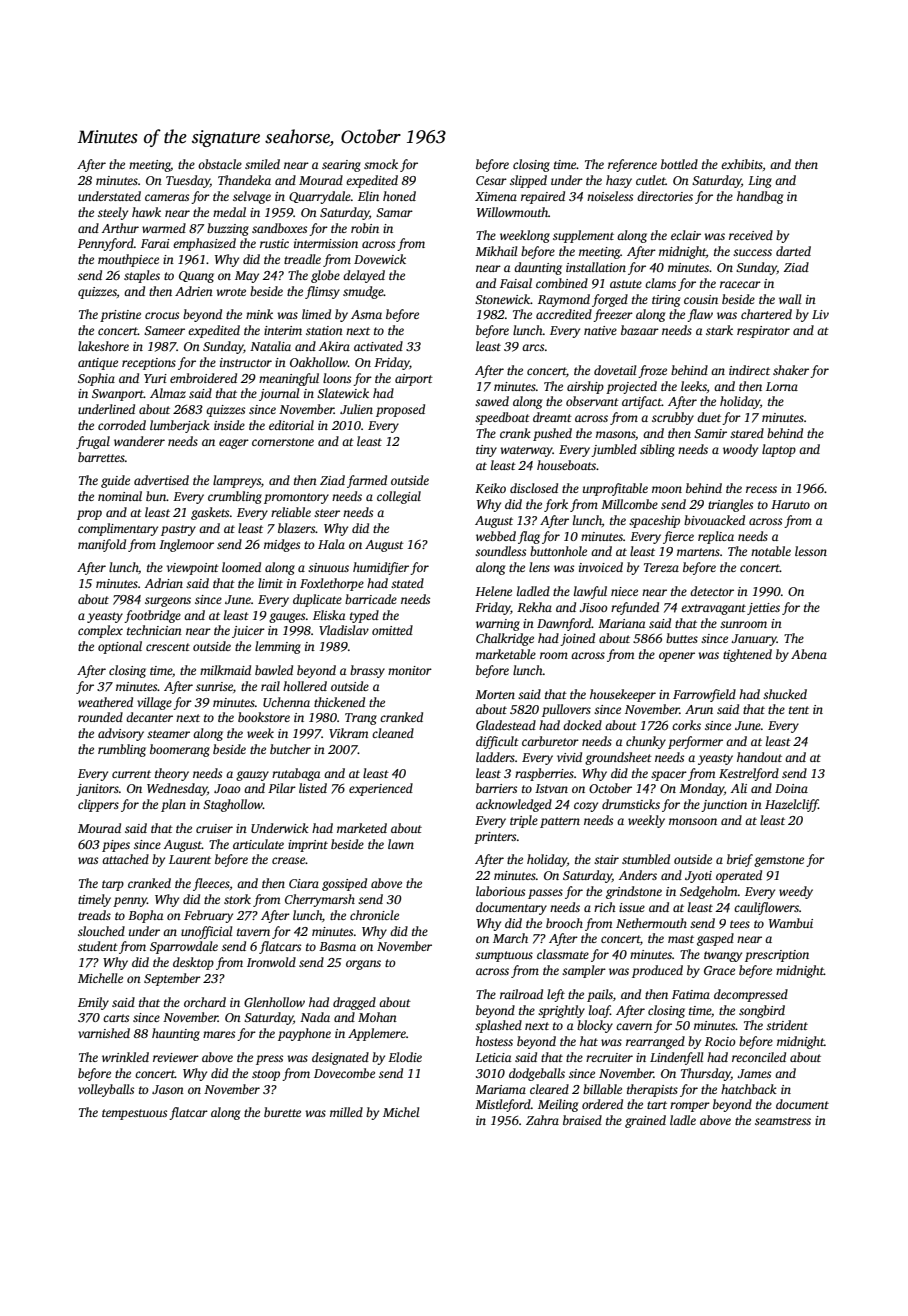 This screenshot has height=1316, width=908. I want to click on woody, so click(740, 450).
